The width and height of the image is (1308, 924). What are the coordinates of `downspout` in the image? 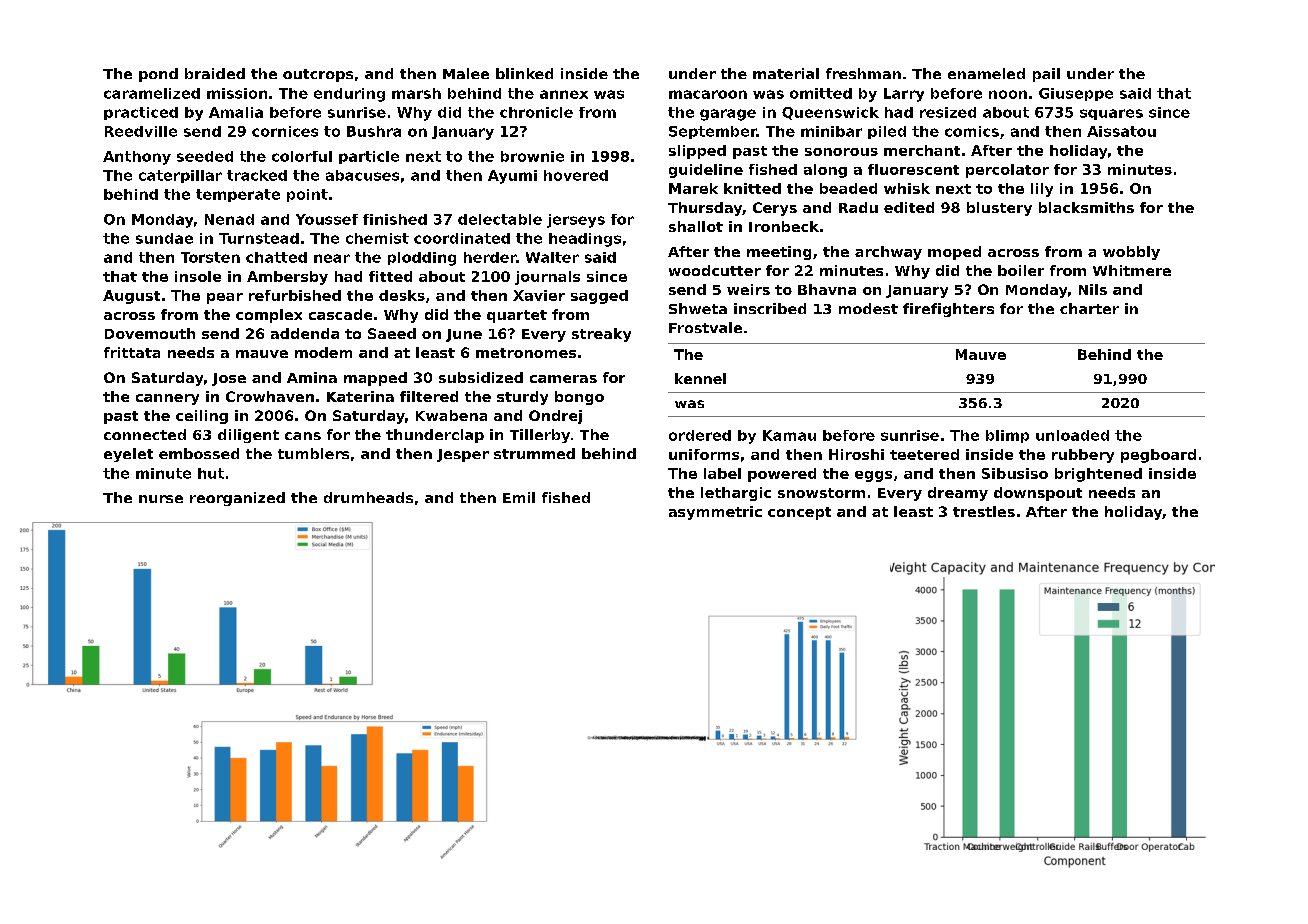 It's located at (1038, 494).
